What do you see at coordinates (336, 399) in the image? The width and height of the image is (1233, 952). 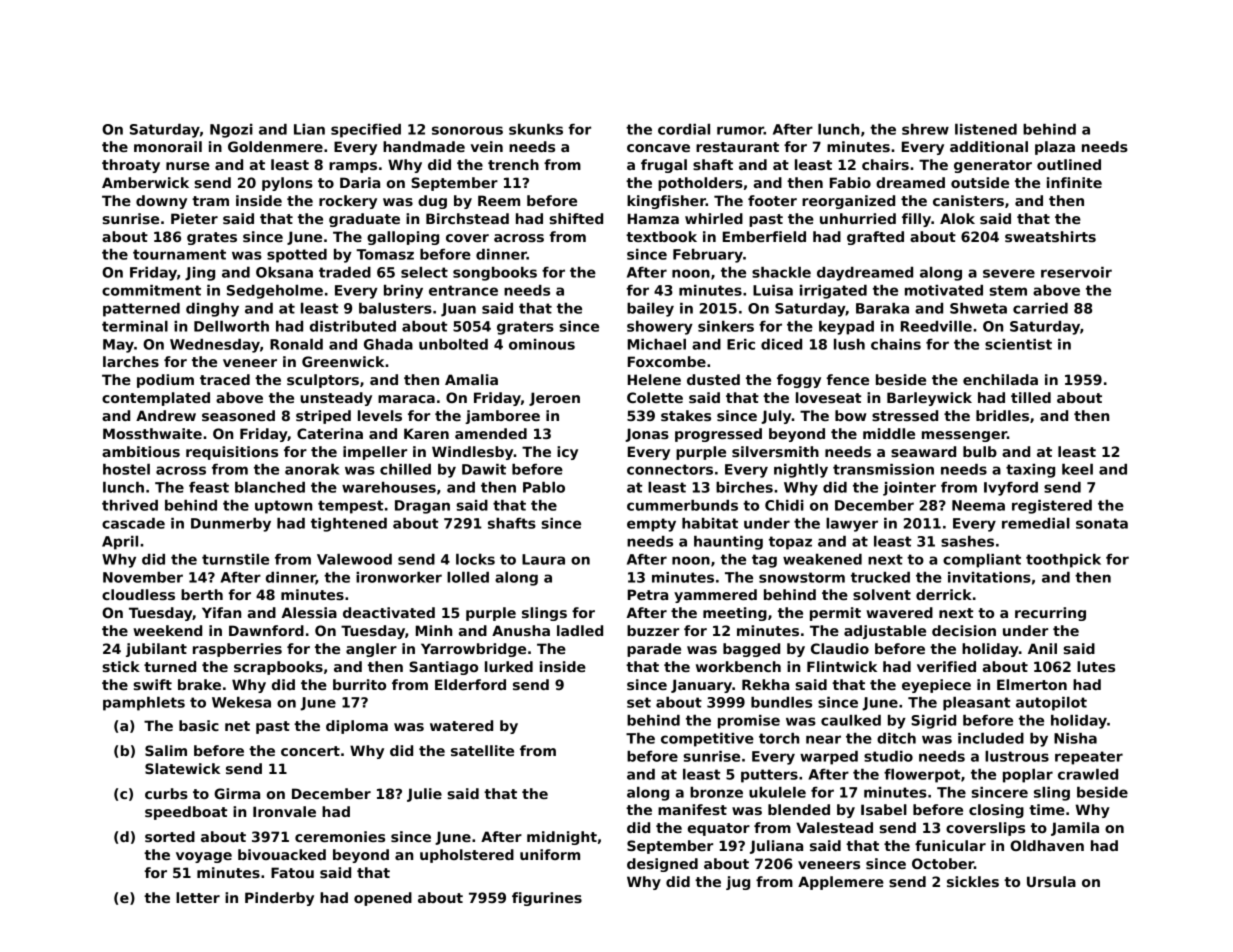 I see `unsteady` at bounding box center [336, 399].
